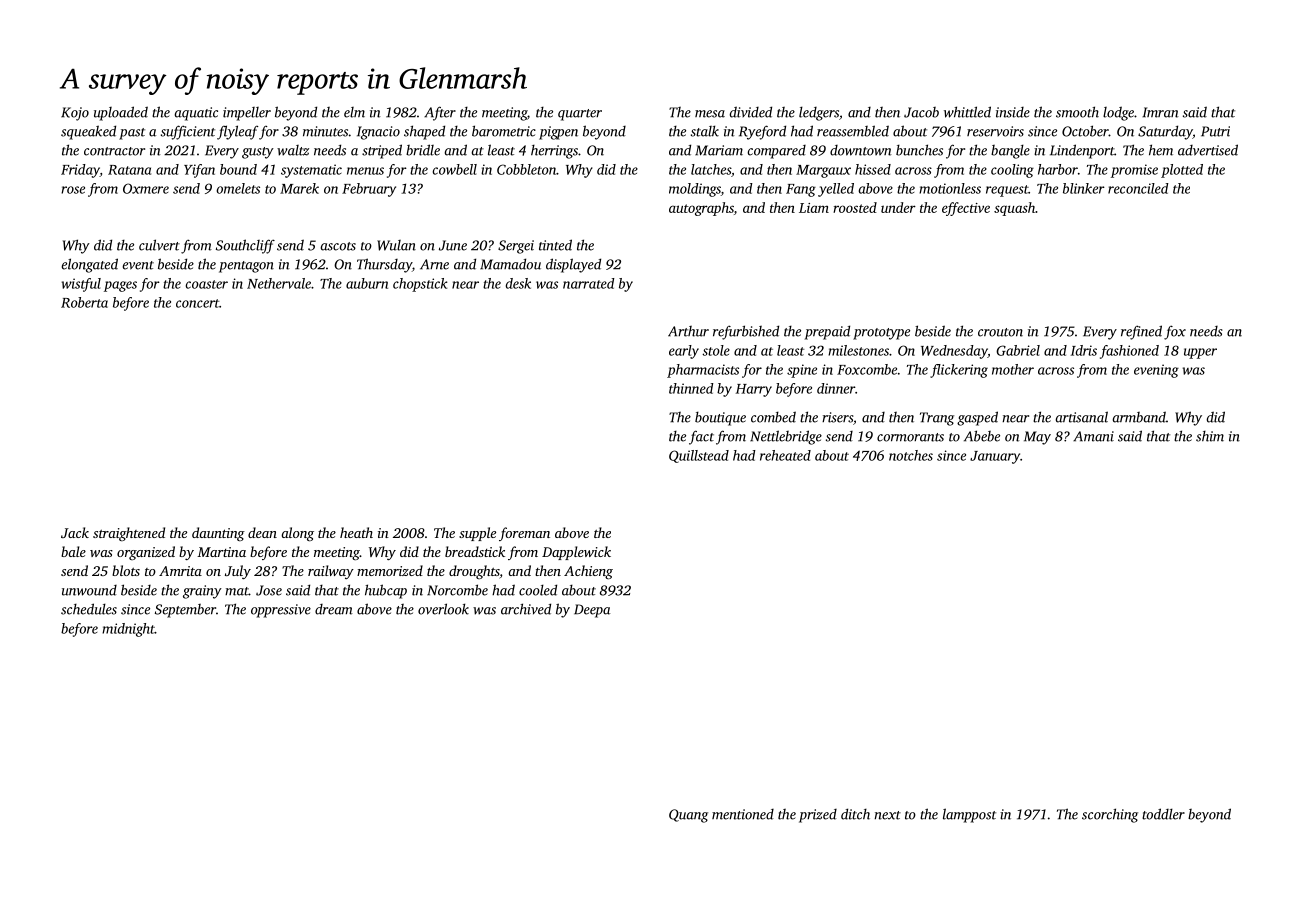 This screenshot has width=1308, height=924. What do you see at coordinates (688, 816) in the screenshot?
I see `Quang` at bounding box center [688, 816].
